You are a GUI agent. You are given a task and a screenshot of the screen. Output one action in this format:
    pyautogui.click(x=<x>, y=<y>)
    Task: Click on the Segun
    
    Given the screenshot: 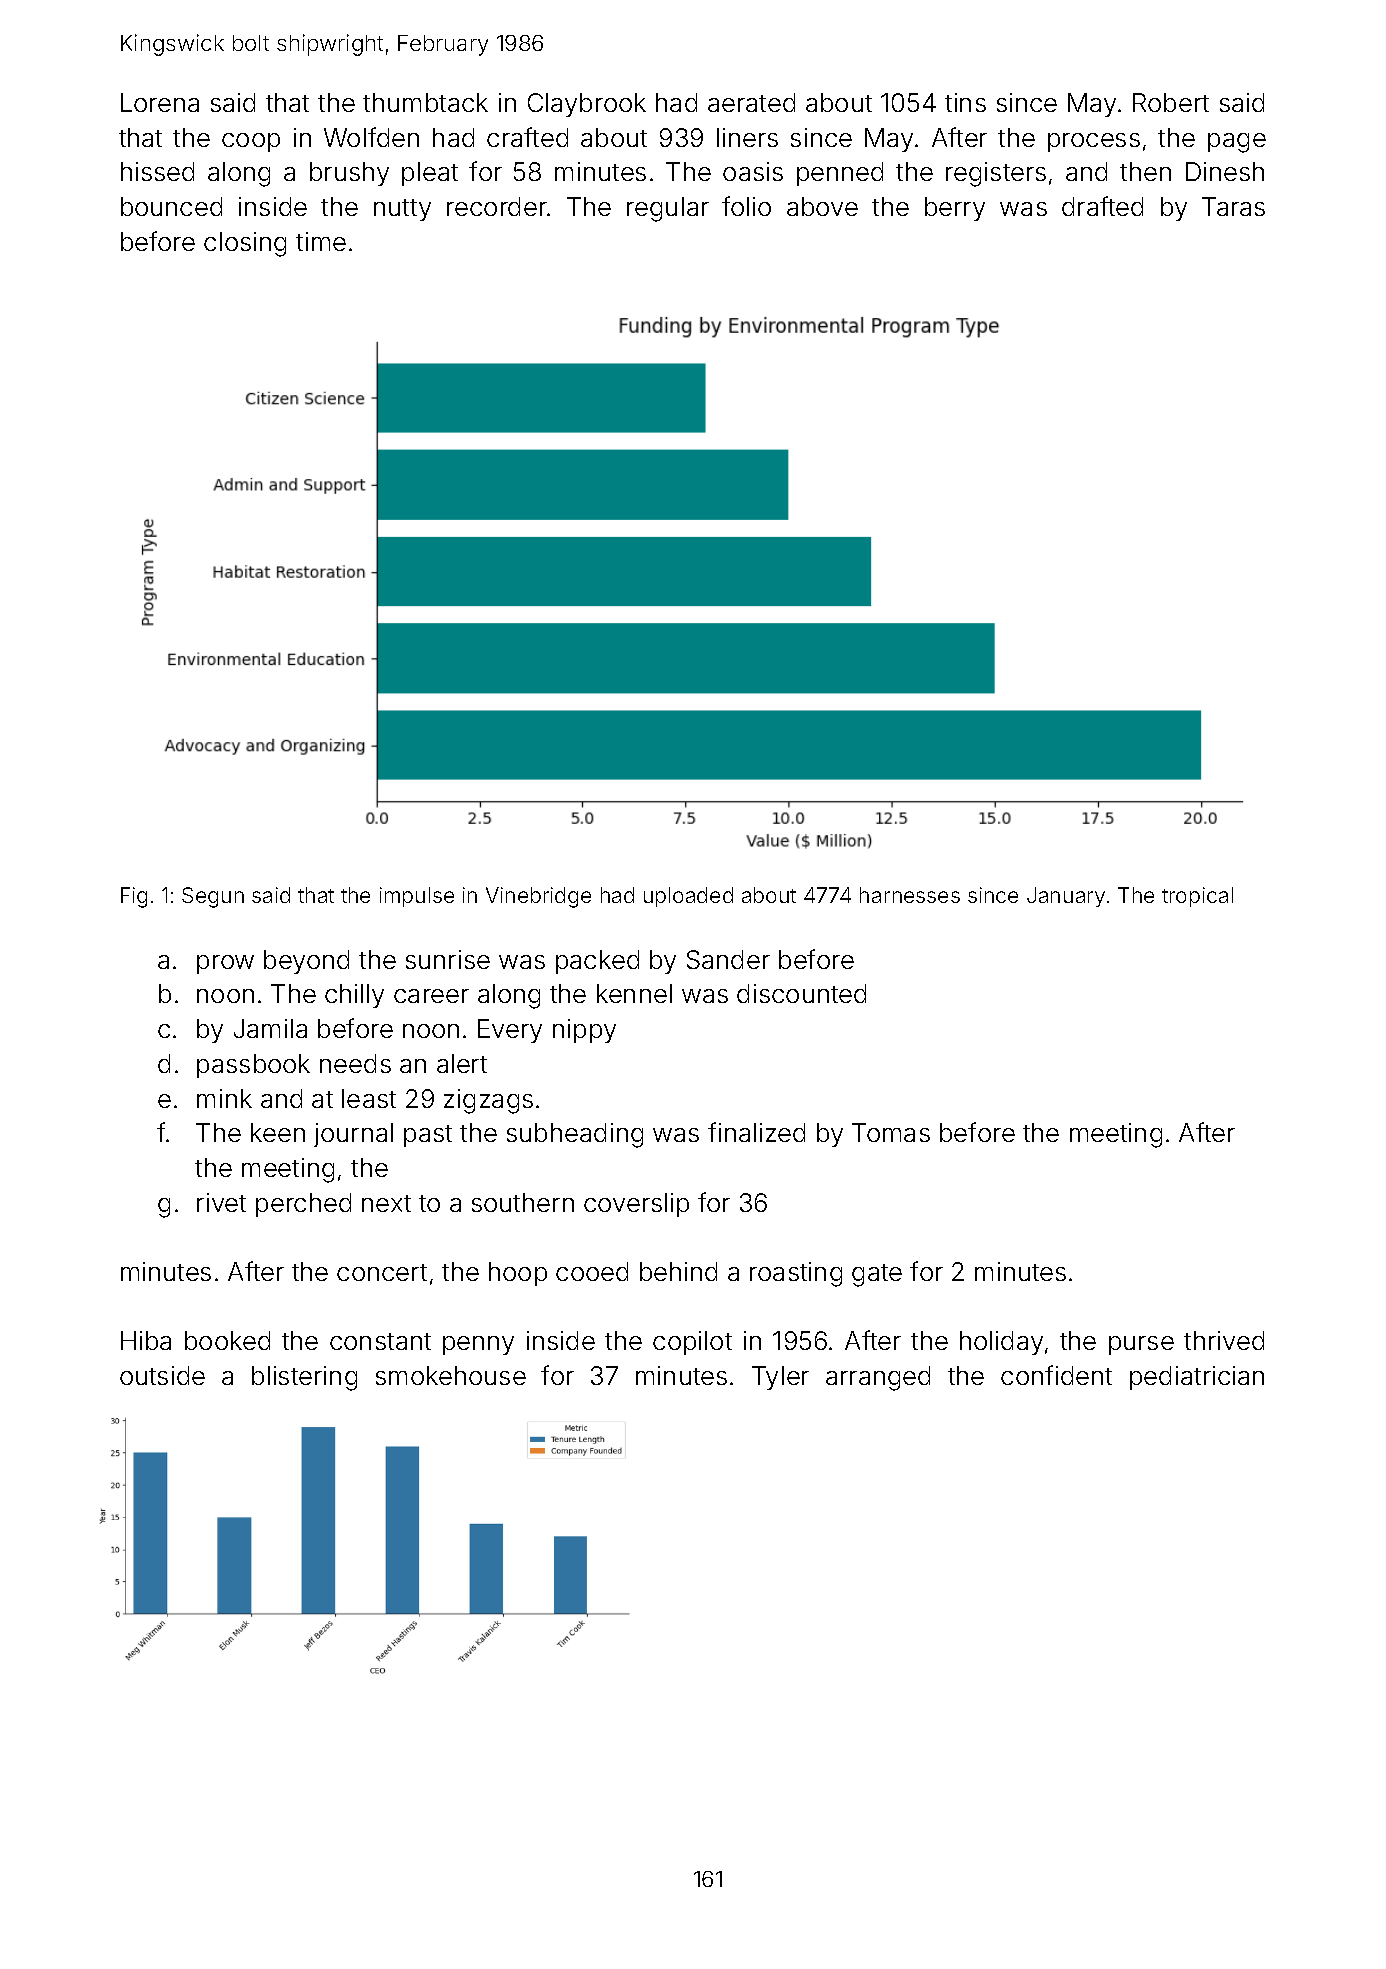 What is the action you would take?
    pyautogui.click(x=213, y=897)
